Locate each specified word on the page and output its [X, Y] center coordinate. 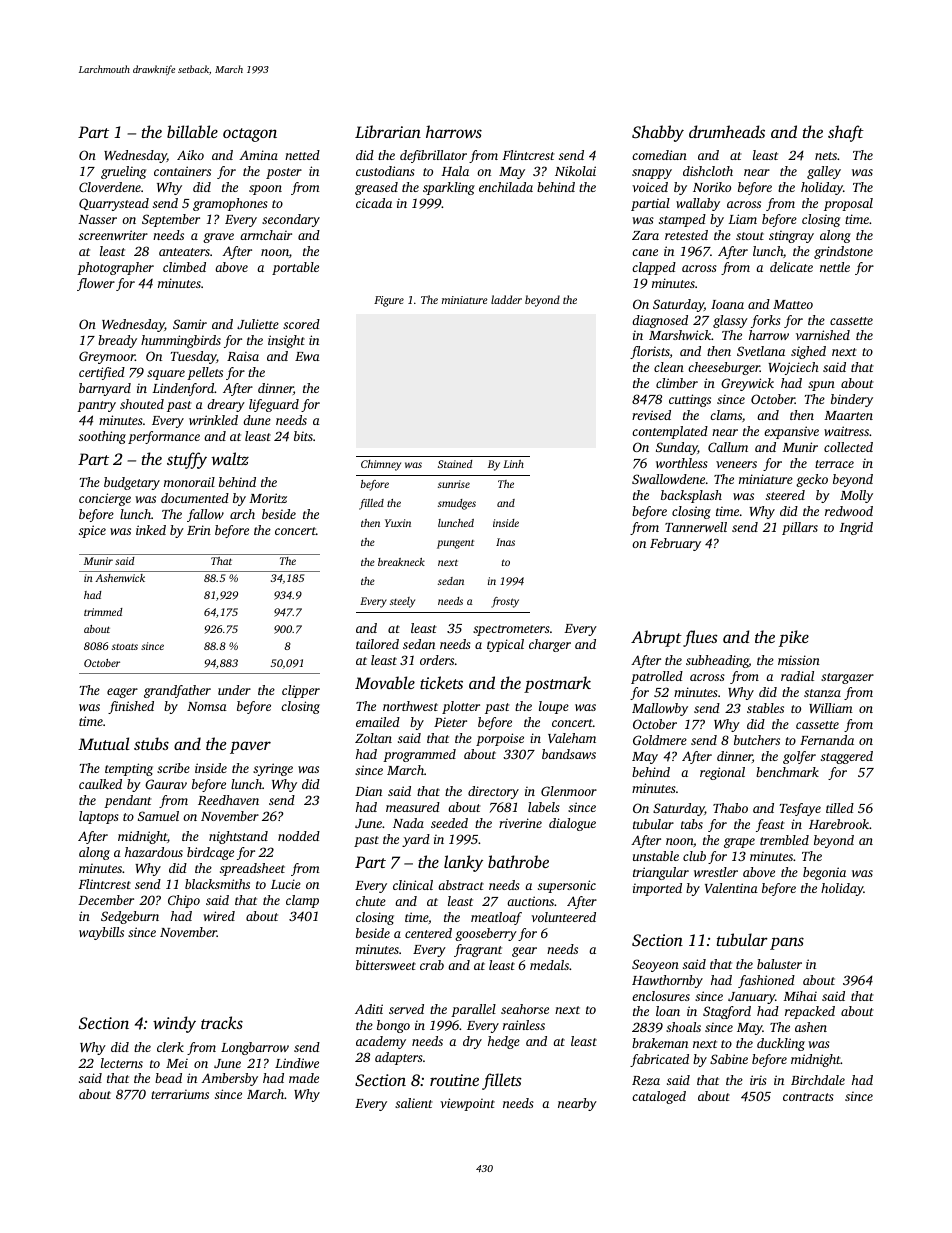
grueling [123, 172]
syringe [273, 769]
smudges [457, 504]
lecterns [122, 1063]
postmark [557, 684]
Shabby [658, 133]
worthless [682, 463]
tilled [840, 808]
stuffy [187, 460]
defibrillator [433, 156]
